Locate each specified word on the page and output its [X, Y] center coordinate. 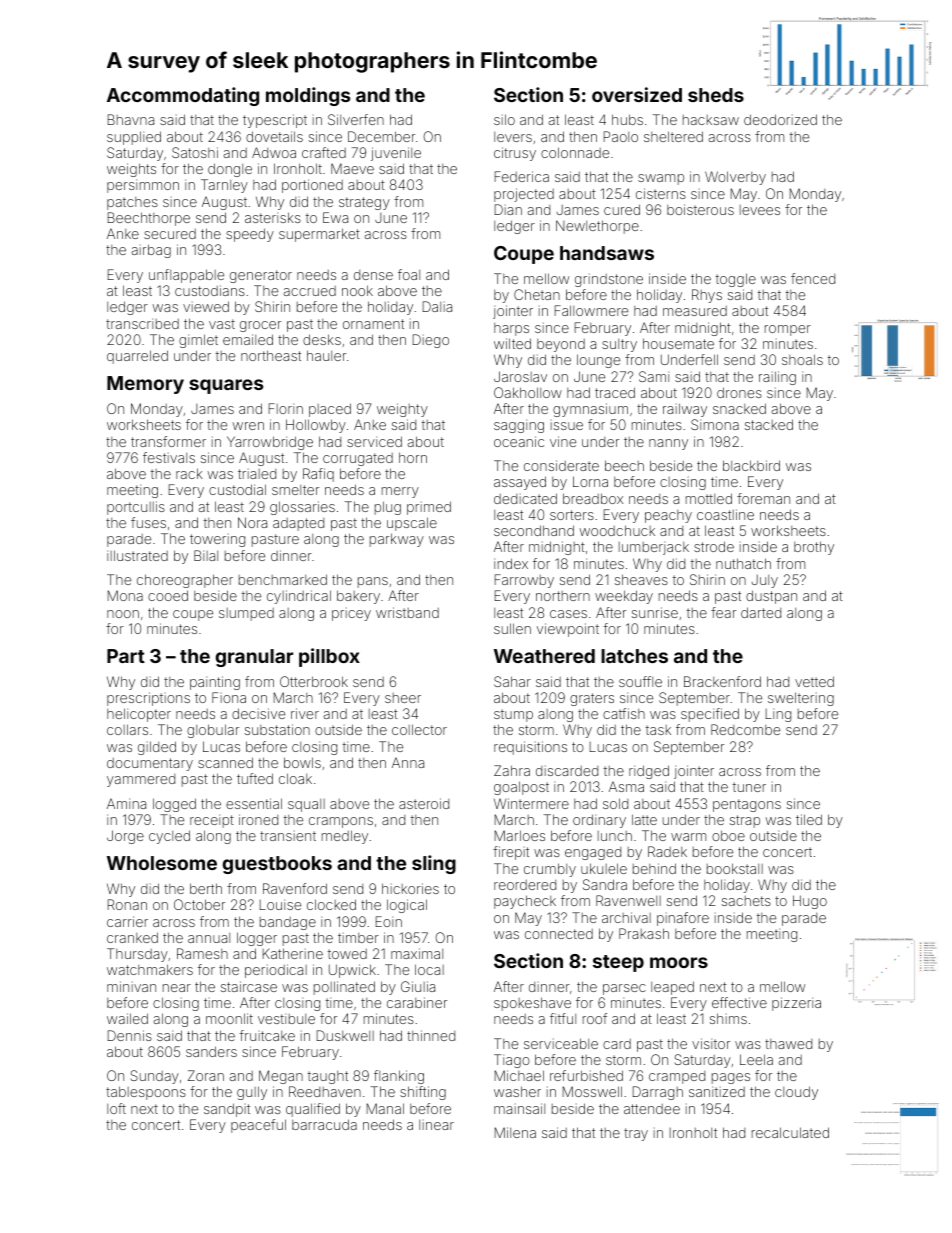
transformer [168, 441]
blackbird [751, 465]
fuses [148, 522]
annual [209, 938]
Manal [385, 1108]
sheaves [641, 579]
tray [636, 1134]
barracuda [324, 1124]
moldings [308, 96]
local [429, 969]
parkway [397, 540]
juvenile [396, 154]
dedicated [525, 498]
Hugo [810, 902]
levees [760, 210]
